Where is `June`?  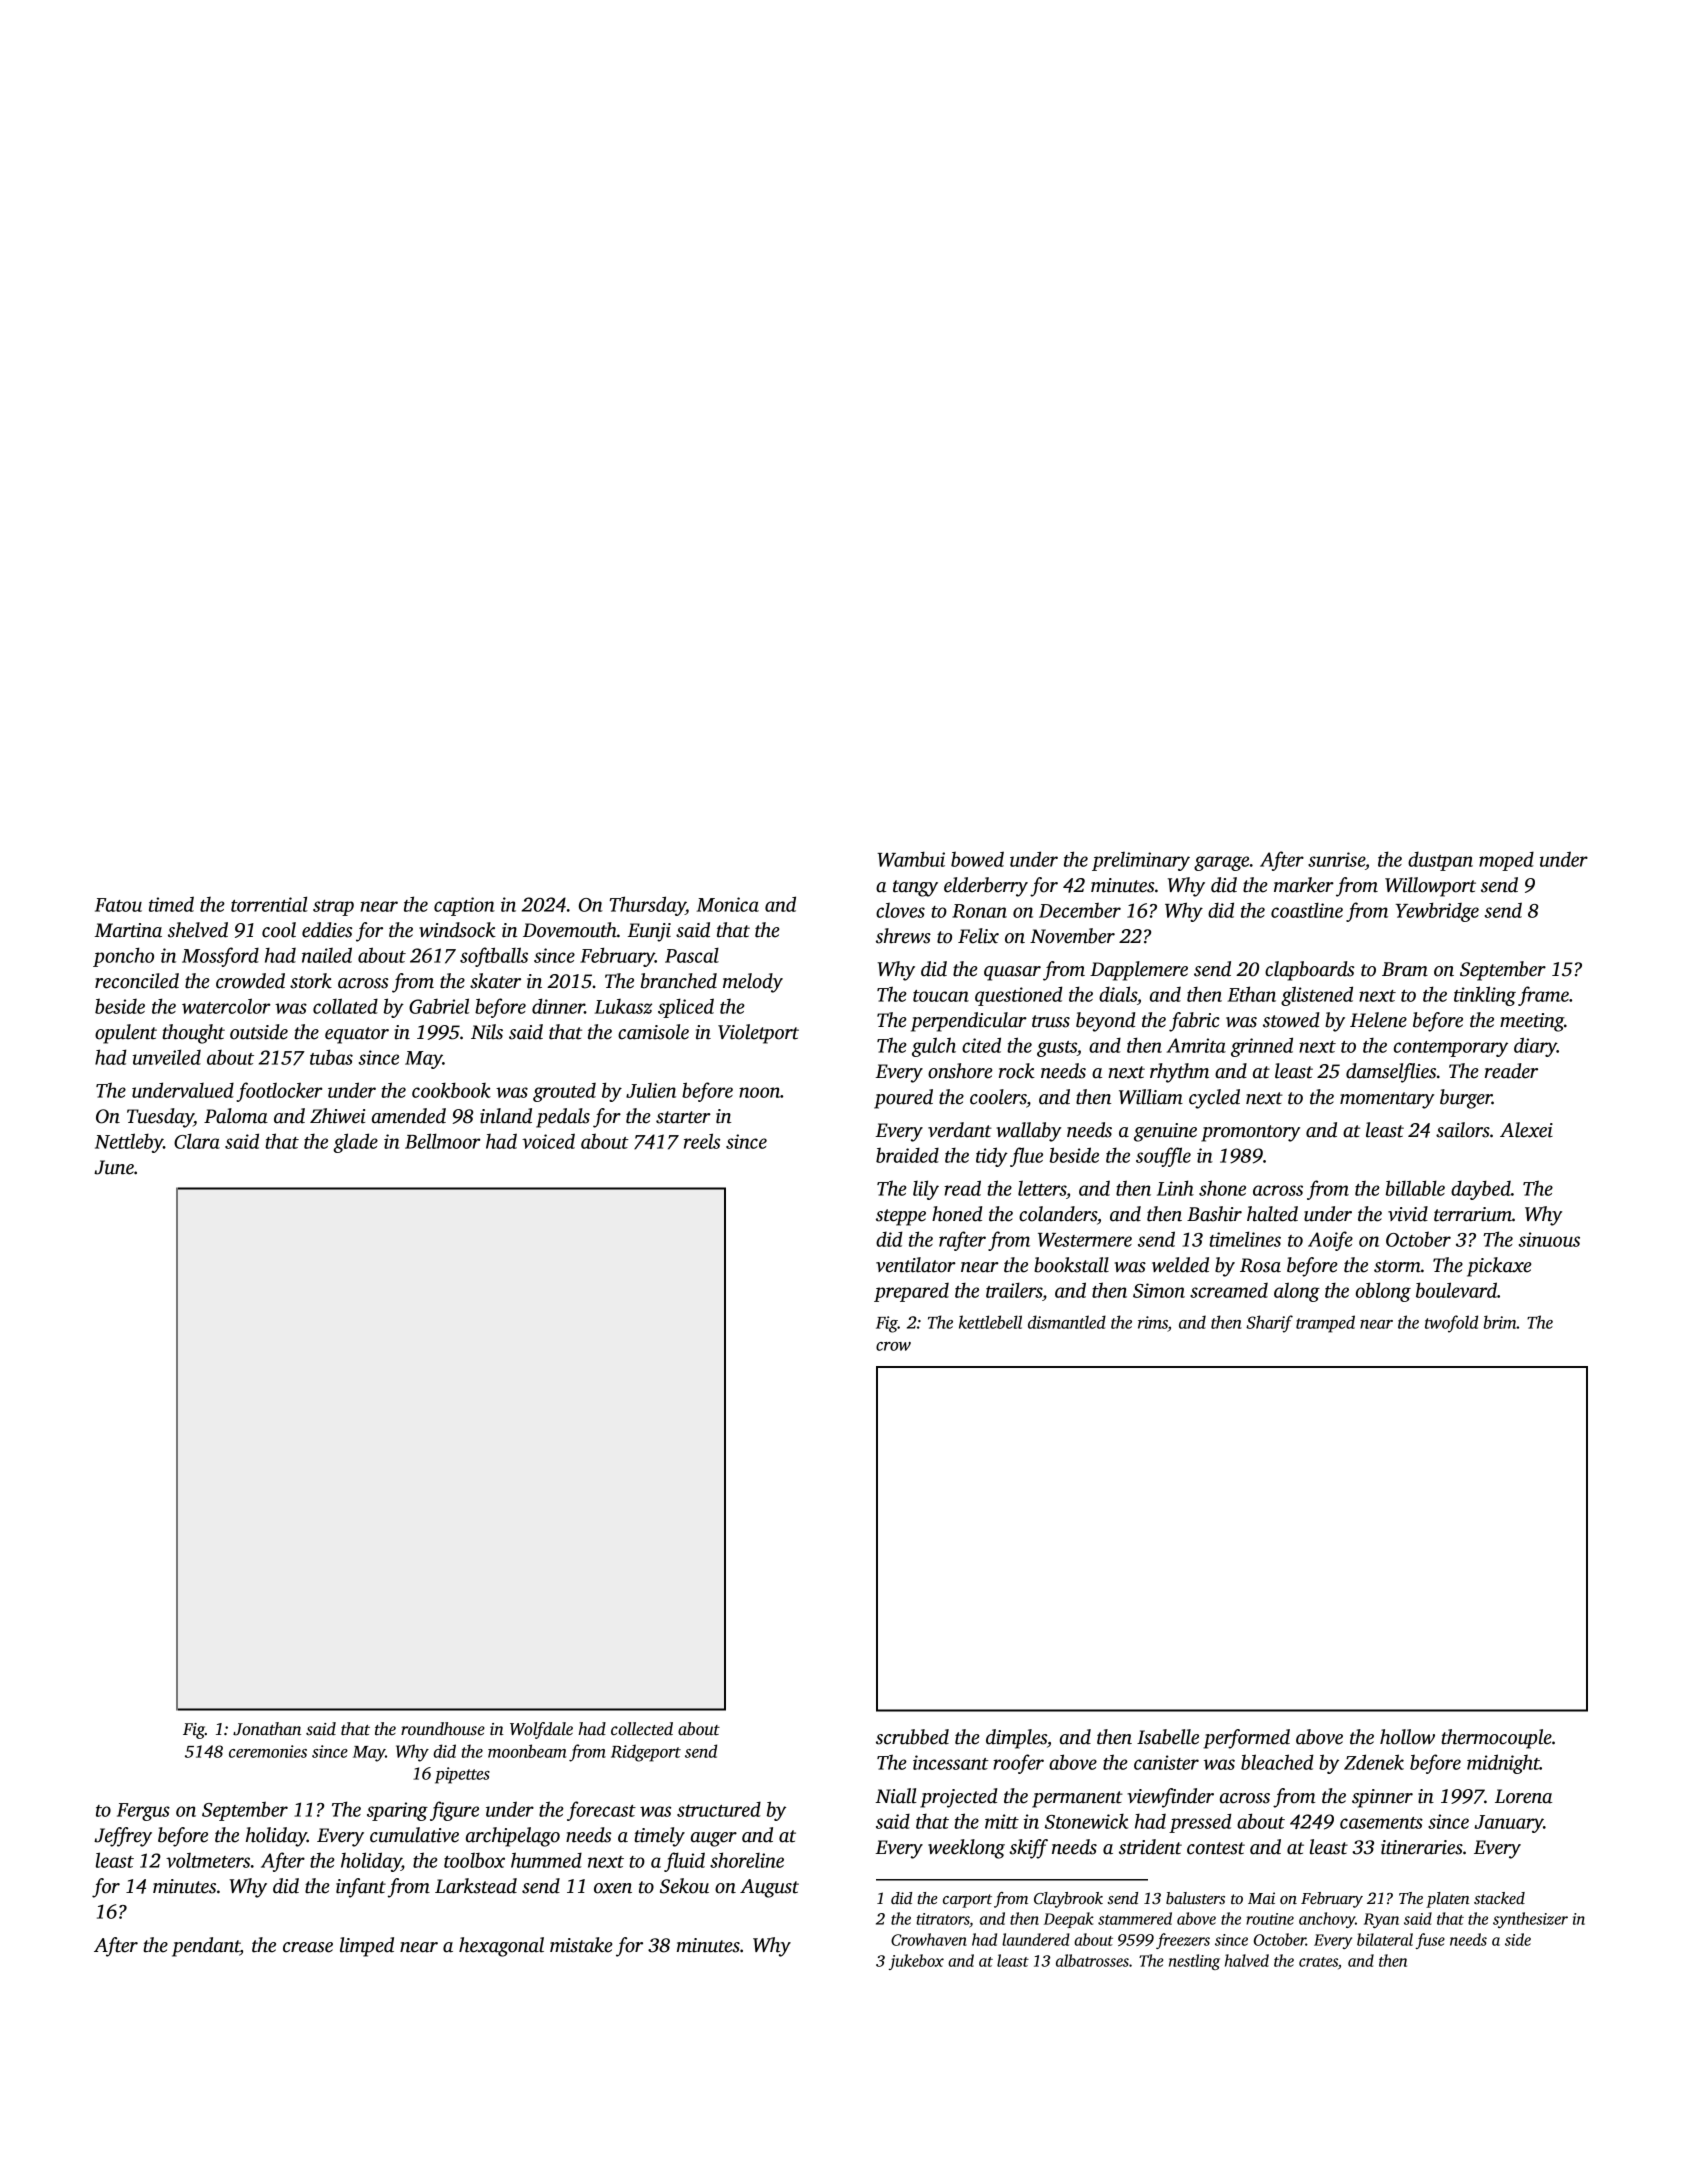 June is located at coordinates (114, 1167).
